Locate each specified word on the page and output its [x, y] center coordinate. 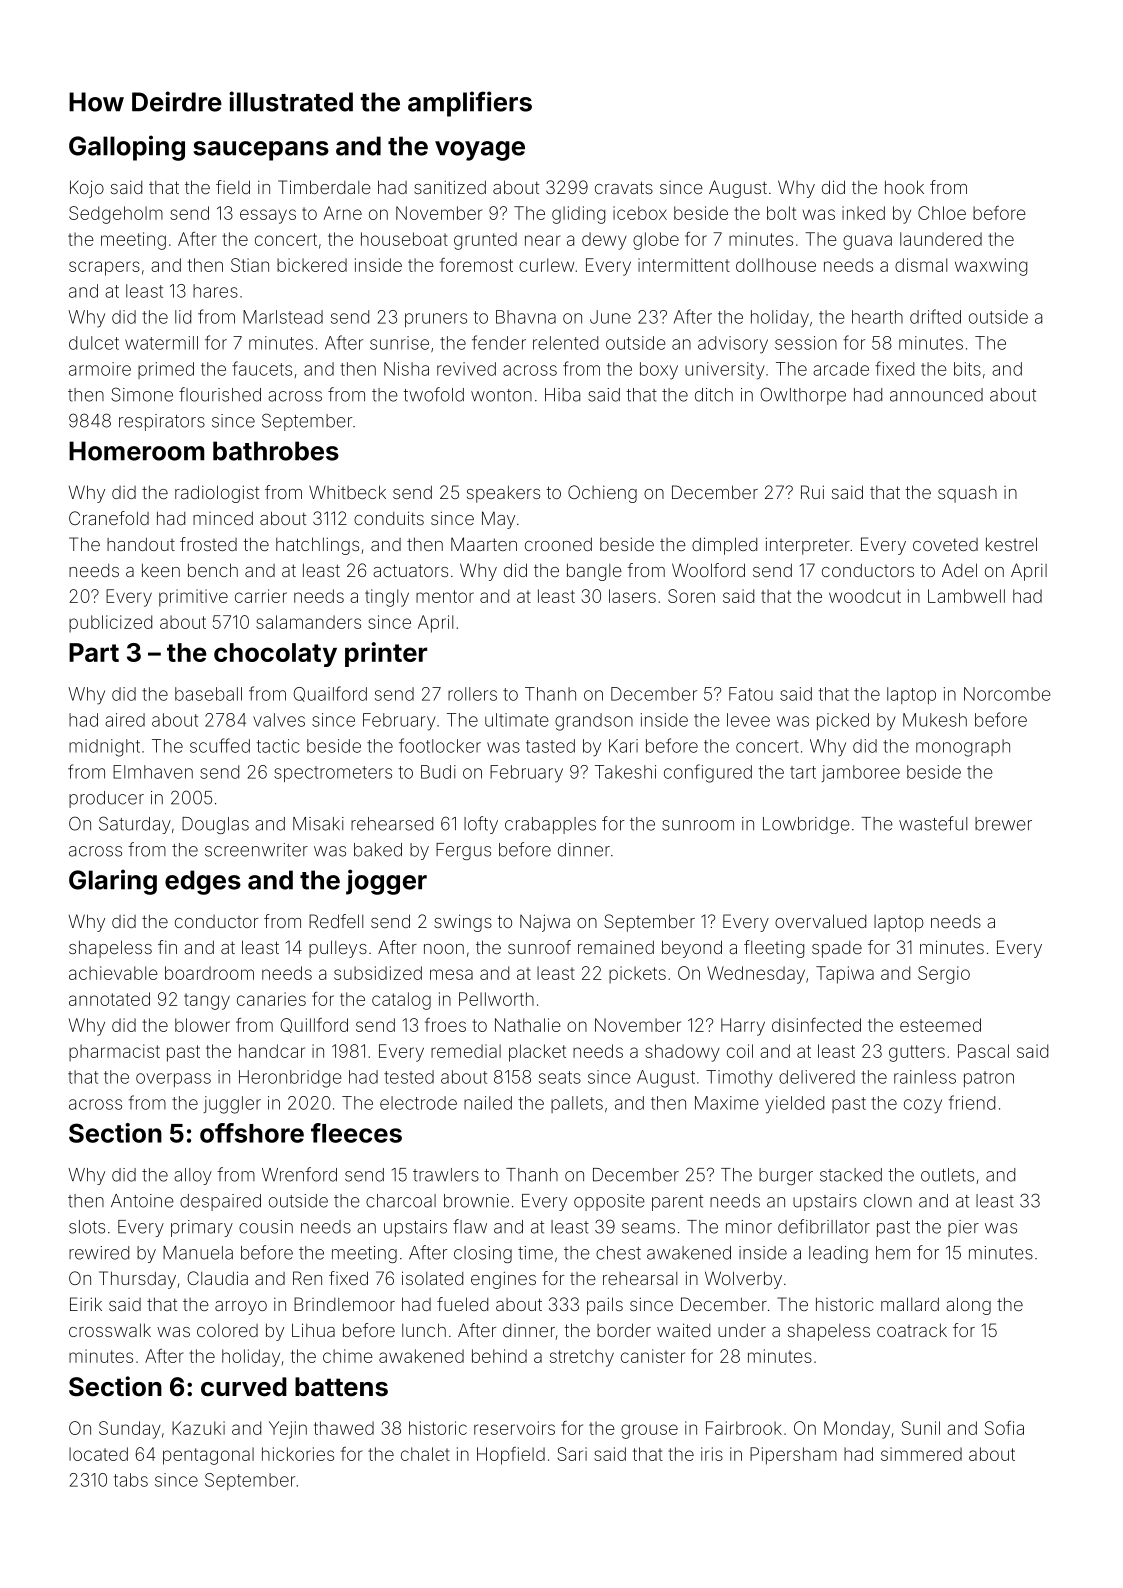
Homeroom [136, 451]
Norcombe [1007, 694]
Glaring [113, 882]
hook [904, 187]
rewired [99, 1253]
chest [618, 1253]
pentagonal [208, 1456]
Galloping [127, 148]
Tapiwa [845, 975]
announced [936, 395]
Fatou [751, 694]
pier [963, 1228]
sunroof [539, 947]
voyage [480, 151]
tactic [278, 746]
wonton [501, 395]
